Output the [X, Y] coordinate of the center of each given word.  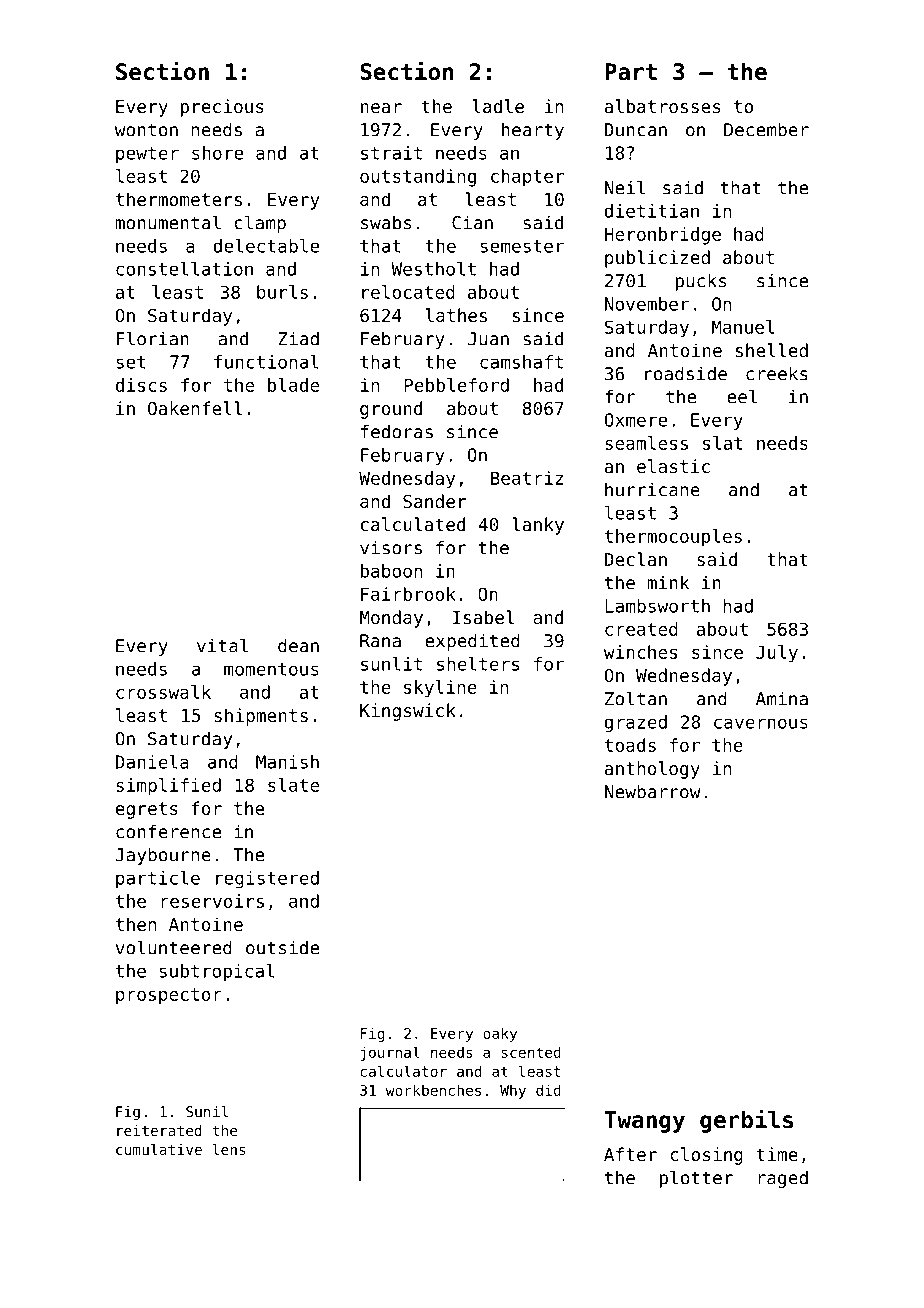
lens [229, 1149]
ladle [498, 106]
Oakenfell [195, 408]
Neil [625, 187]
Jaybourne [163, 856]
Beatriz [527, 478]
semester [522, 246]
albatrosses [662, 106]
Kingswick [408, 712]
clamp [260, 224]
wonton [146, 130]
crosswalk [163, 692]
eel [742, 396]
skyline [440, 689]
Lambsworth [657, 606]
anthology [652, 770]
